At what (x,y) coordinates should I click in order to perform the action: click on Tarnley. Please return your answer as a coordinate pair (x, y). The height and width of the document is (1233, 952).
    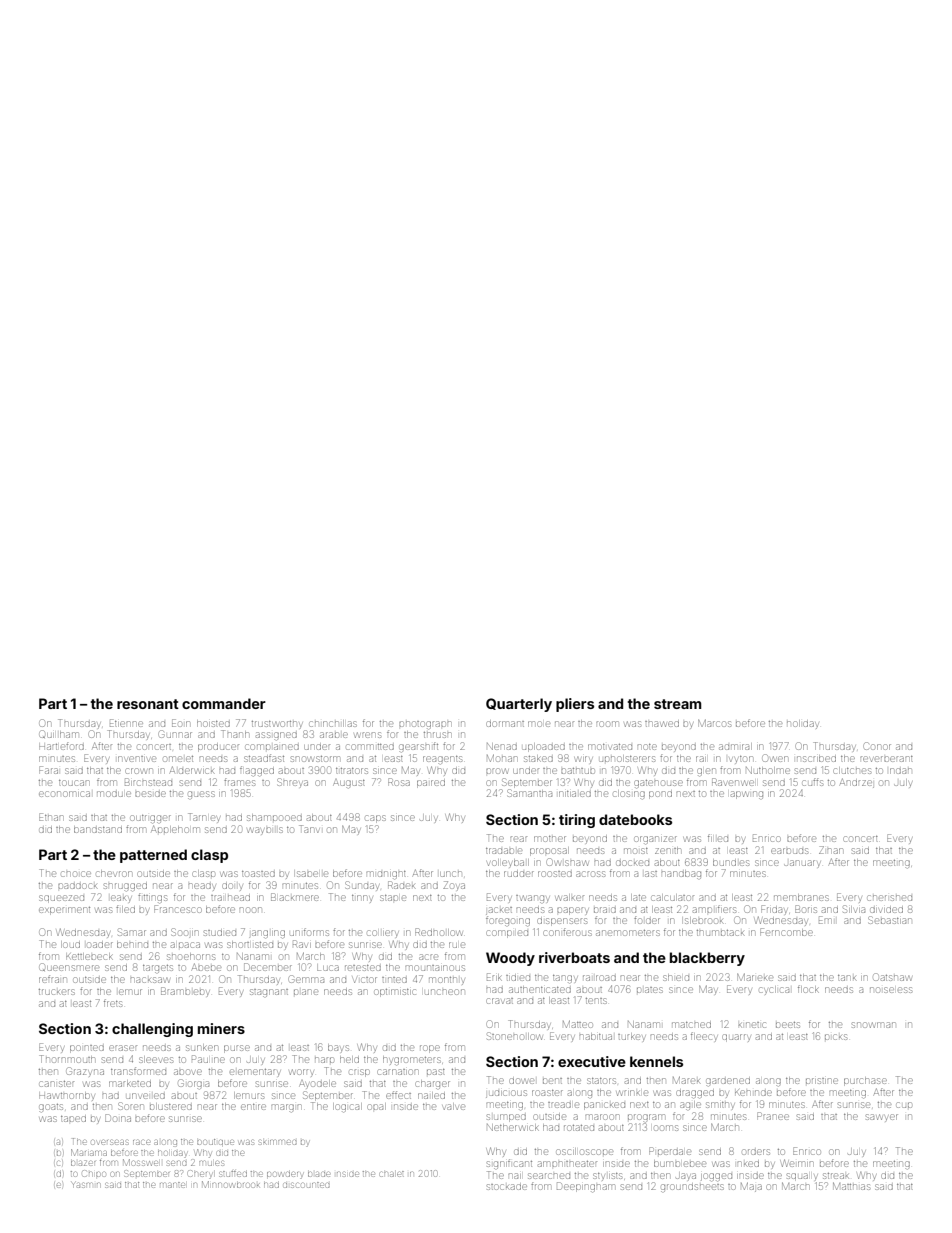
    Looking at the image, I should click on (203, 818).
